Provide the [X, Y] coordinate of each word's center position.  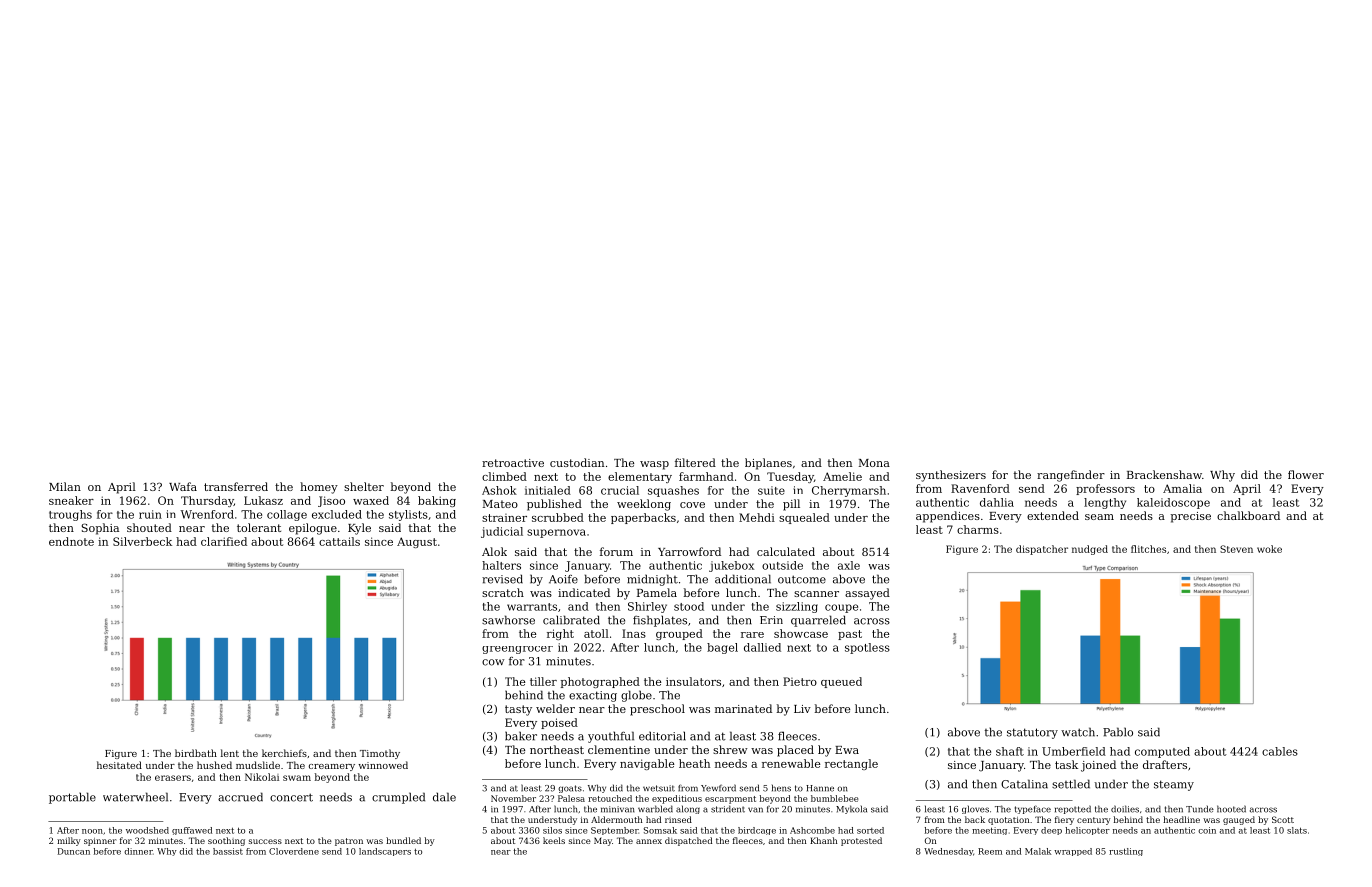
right [560, 634]
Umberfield [1074, 751]
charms [978, 529]
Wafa [183, 486]
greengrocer [517, 650]
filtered [695, 462]
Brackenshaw [1164, 474]
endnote [71, 541]
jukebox [731, 566]
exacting [593, 696]
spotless [867, 648]
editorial [662, 736]
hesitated [119, 765]
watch [1078, 732]
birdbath [196, 753]
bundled [403, 840]
